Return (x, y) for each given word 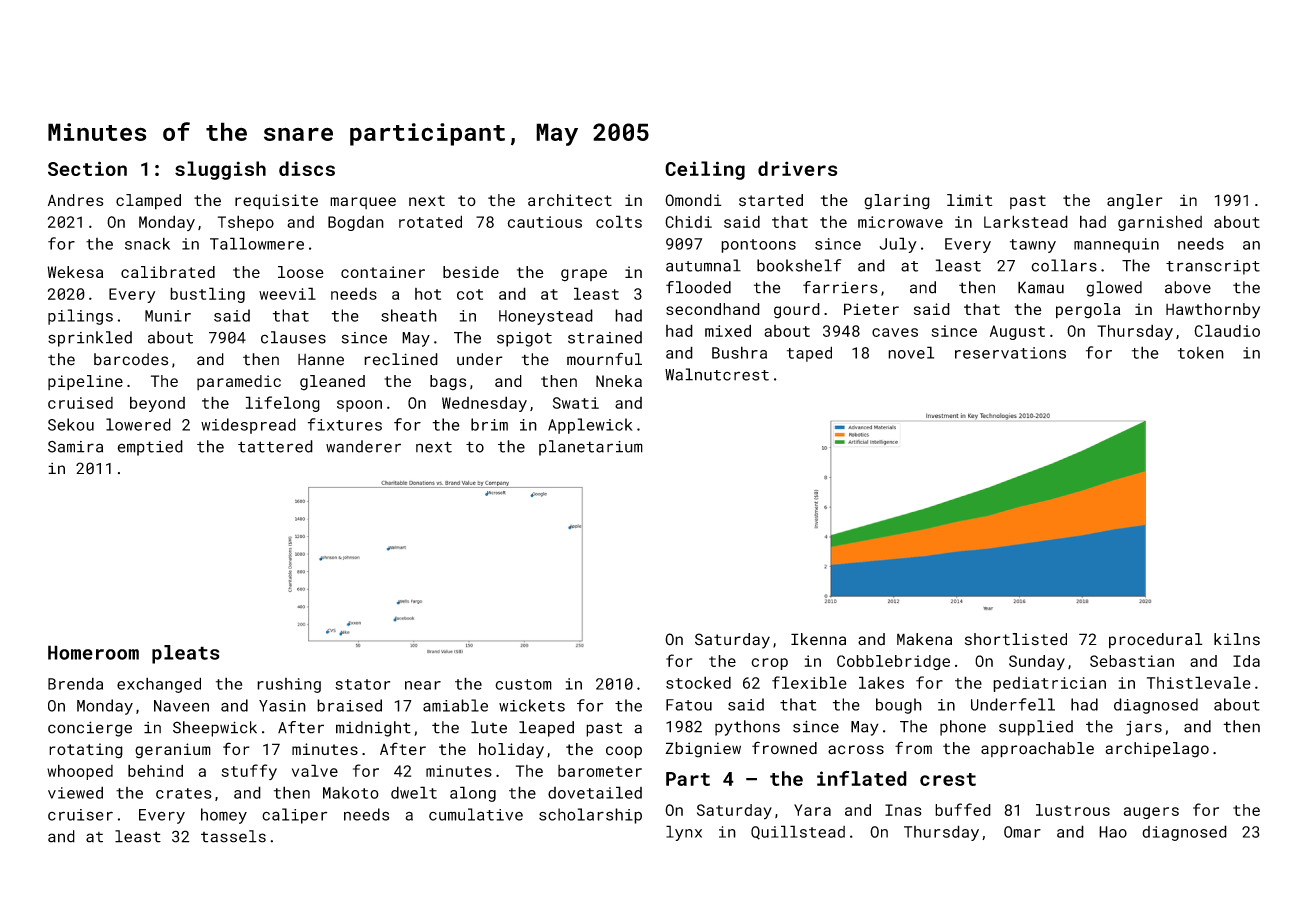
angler (1135, 202)
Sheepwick (215, 729)
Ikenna (818, 639)
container (383, 272)
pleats (186, 654)
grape (584, 275)
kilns (1237, 639)
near (423, 685)
